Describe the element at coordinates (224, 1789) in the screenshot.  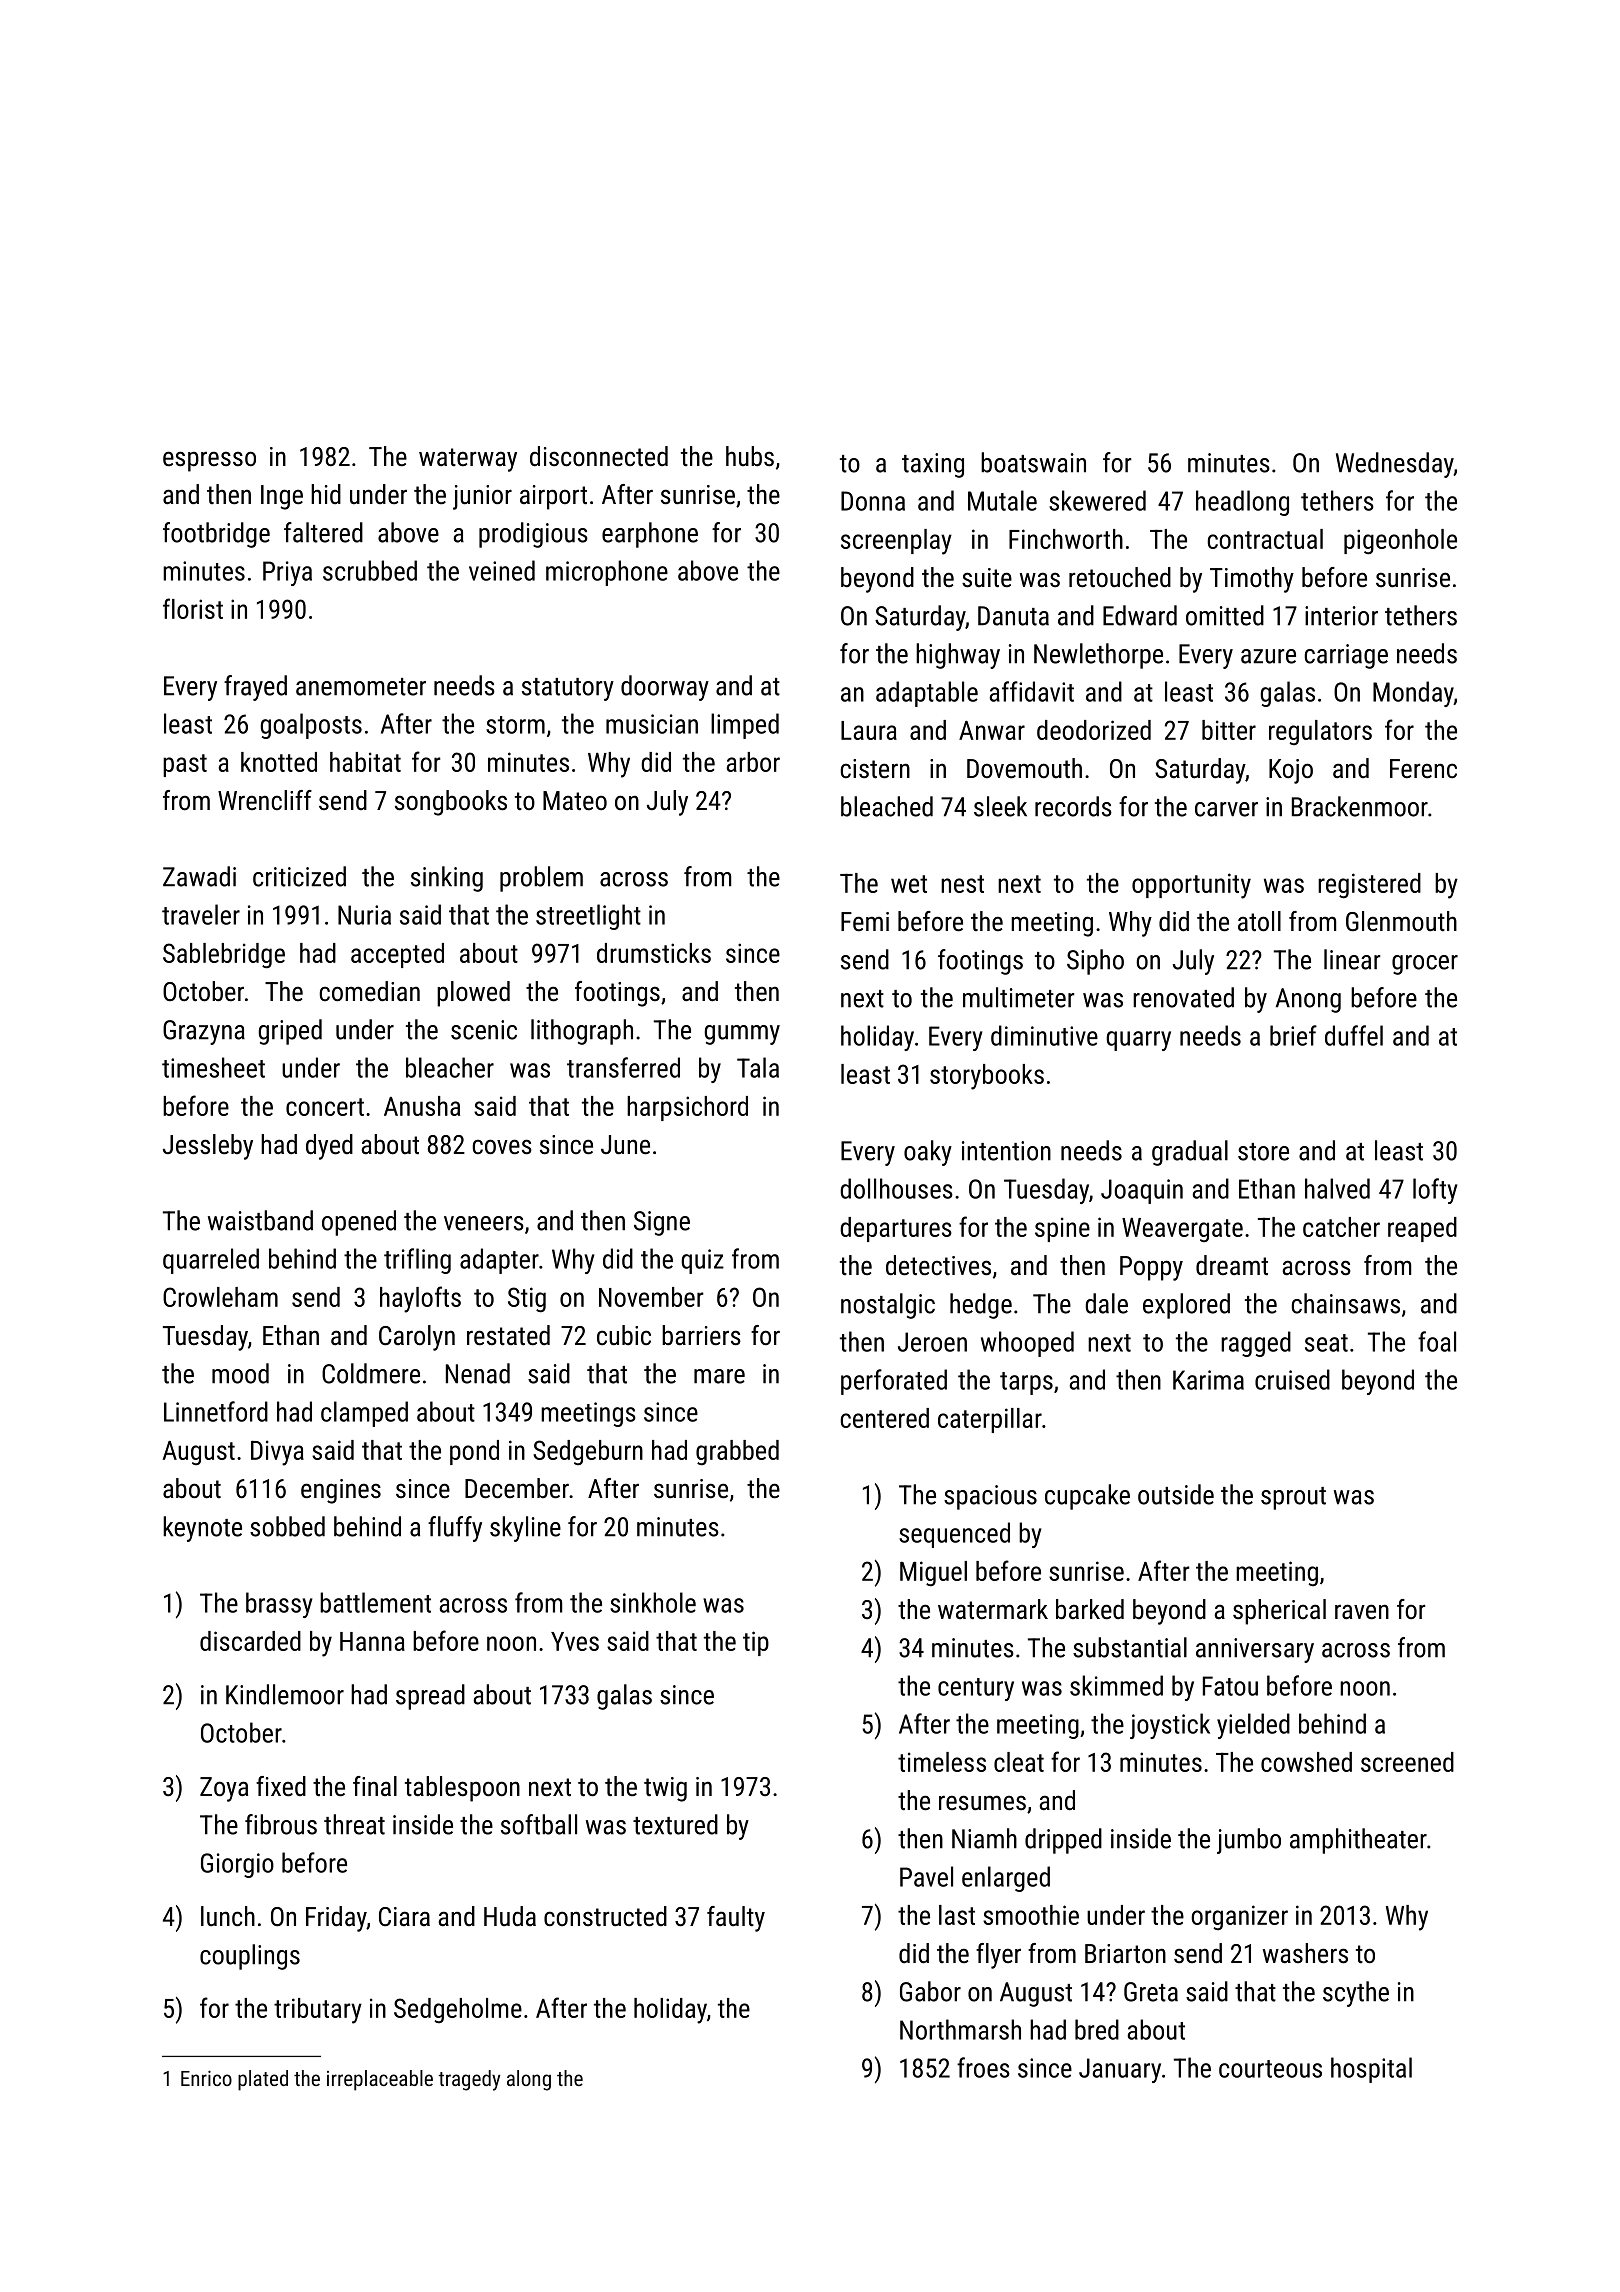
I see `Zoya` at that location.
